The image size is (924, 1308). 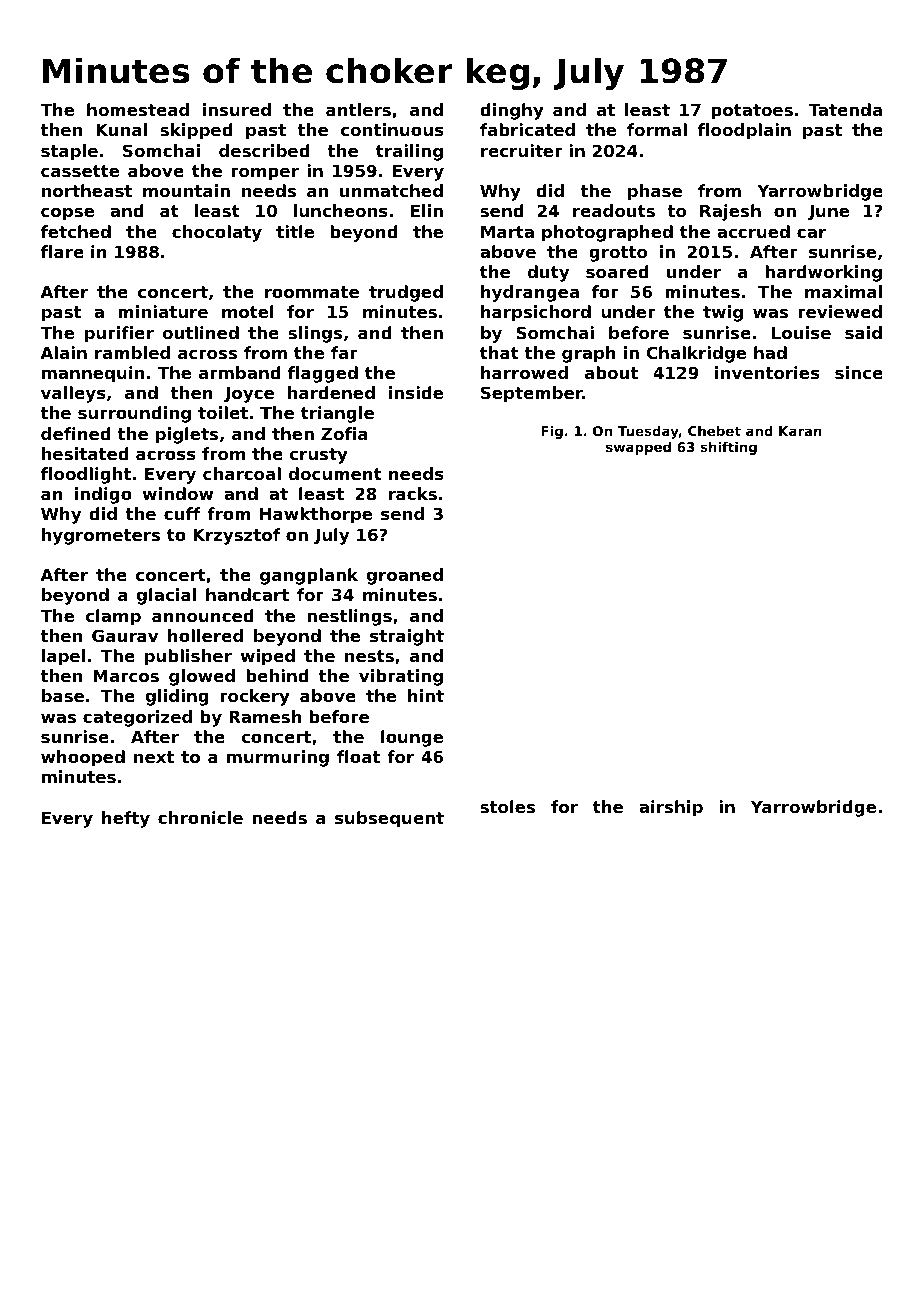 What do you see at coordinates (255, 697) in the page?
I see `rockery` at bounding box center [255, 697].
